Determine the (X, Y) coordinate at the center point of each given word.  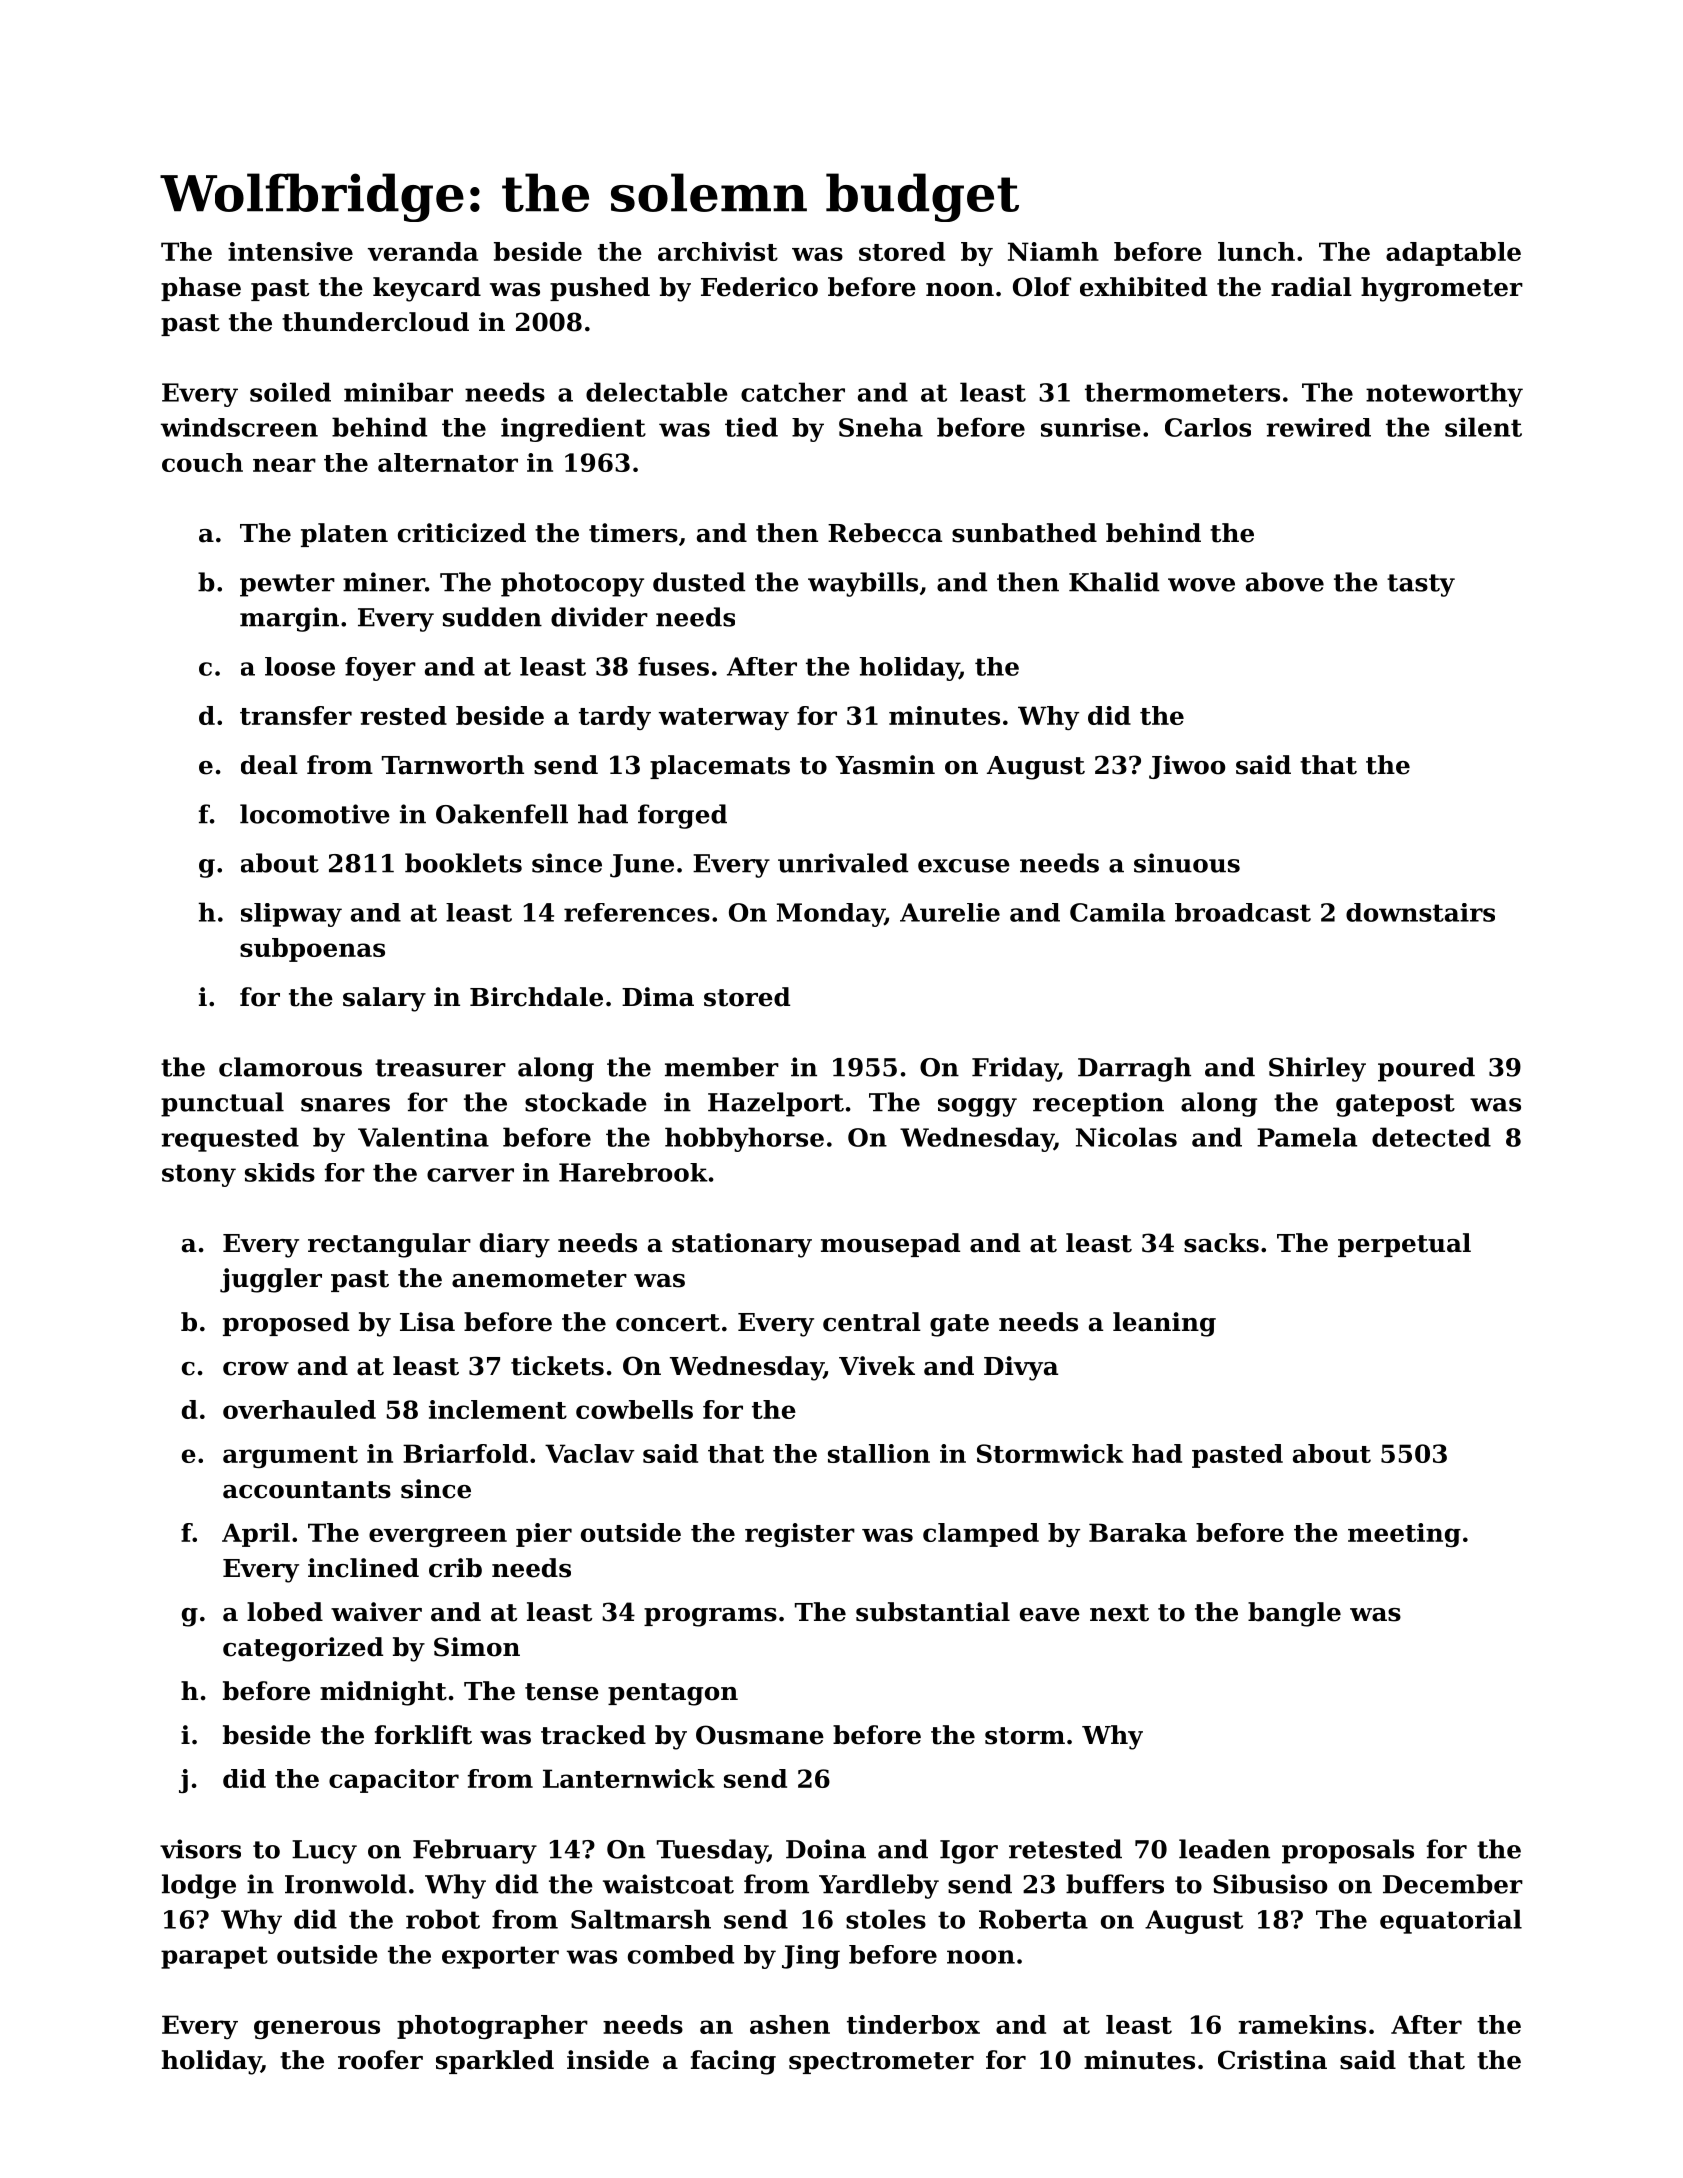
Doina (826, 1849)
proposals (1348, 1851)
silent (1483, 427)
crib (455, 1568)
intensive (290, 251)
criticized (462, 533)
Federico (759, 287)
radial (1311, 287)
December (1453, 1884)
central (872, 1322)
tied (751, 427)
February (475, 1851)
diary (515, 1245)
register (800, 1535)
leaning (1164, 1324)
